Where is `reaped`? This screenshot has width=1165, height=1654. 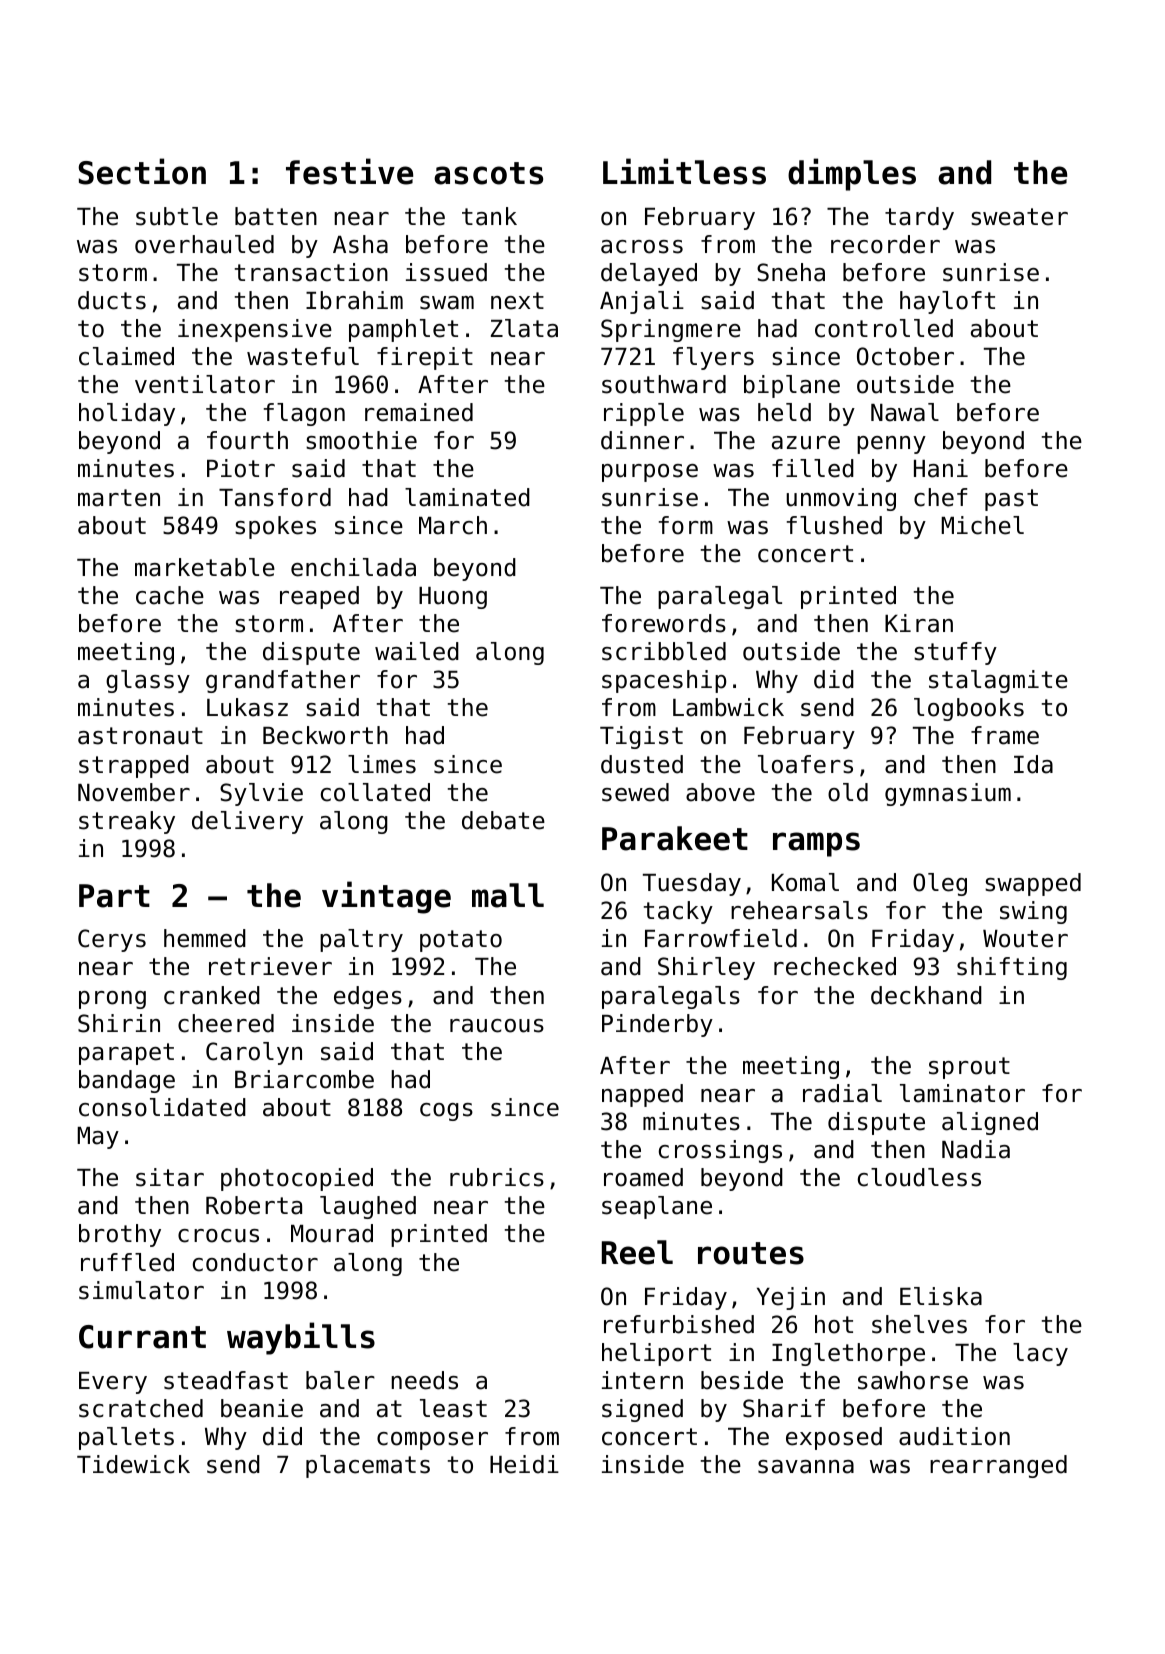 reaped is located at coordinates (319, 597).
